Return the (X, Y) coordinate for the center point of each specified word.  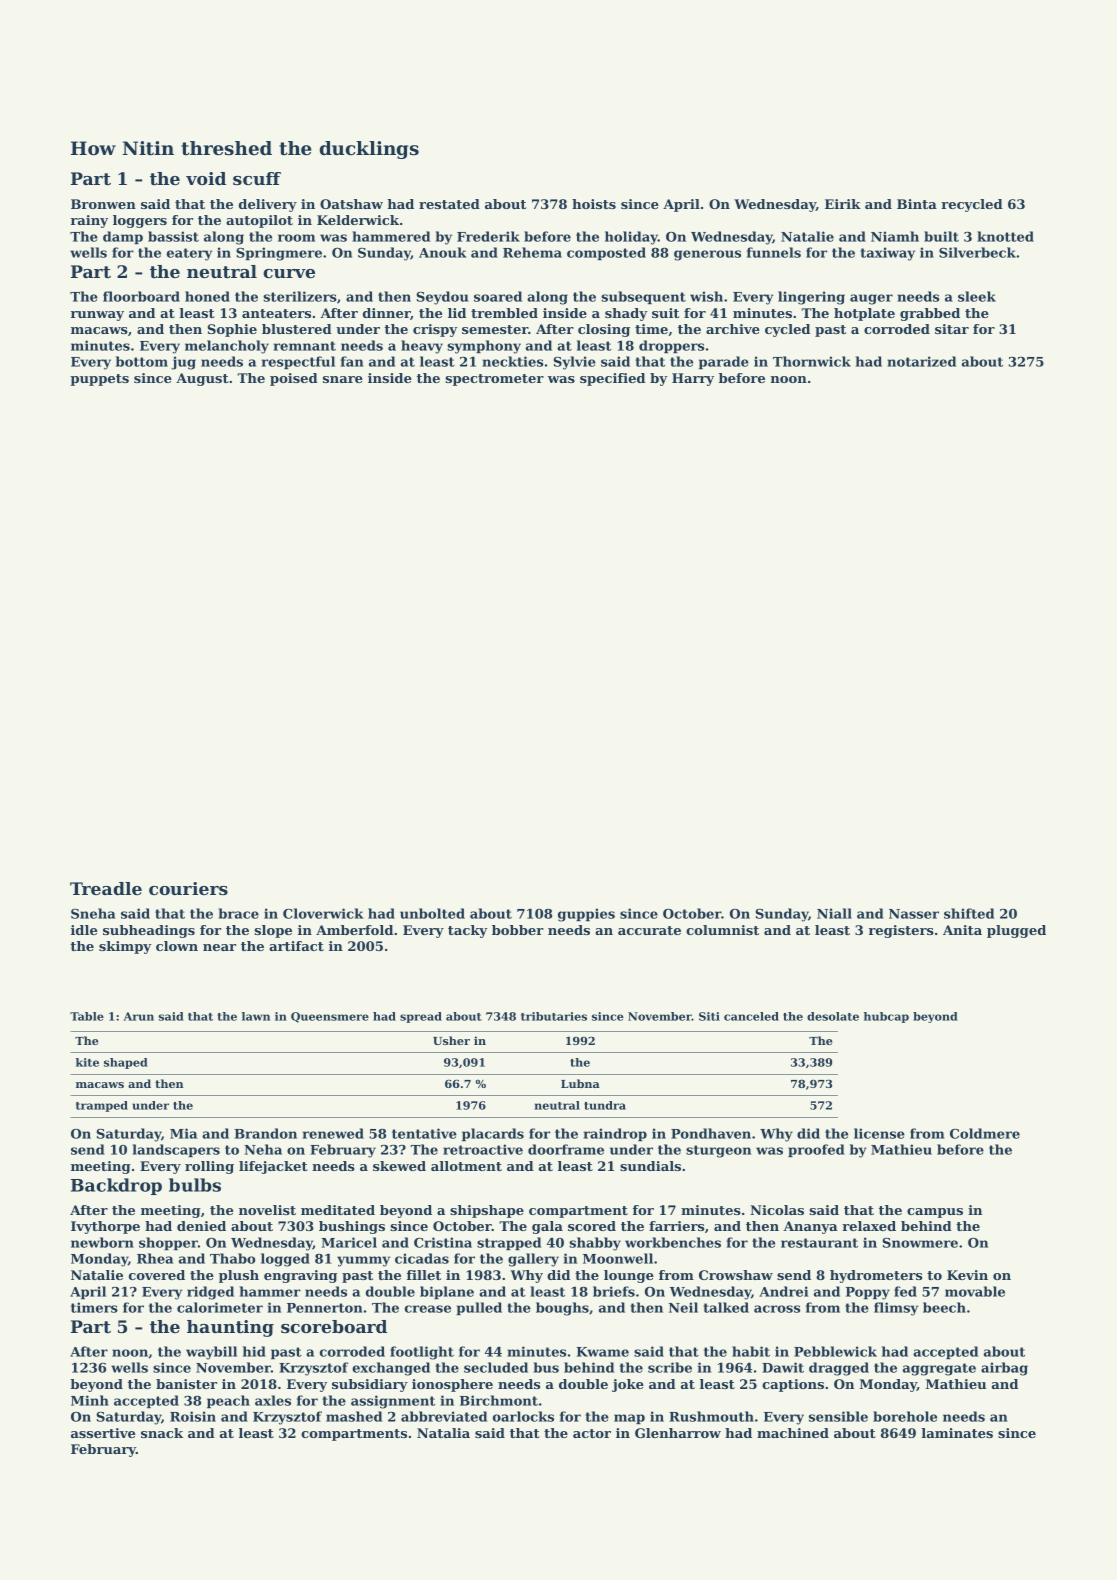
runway (97, 316)
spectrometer (494, 380)
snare (343, 379)
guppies (586, 915)
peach (228, 1401)
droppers (671, 346)
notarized (921, 361)
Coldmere (985, 1133)
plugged (1016, 931)
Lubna (580, 1083)
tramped (102, 1106)
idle (84, 930)
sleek (977, 296)
